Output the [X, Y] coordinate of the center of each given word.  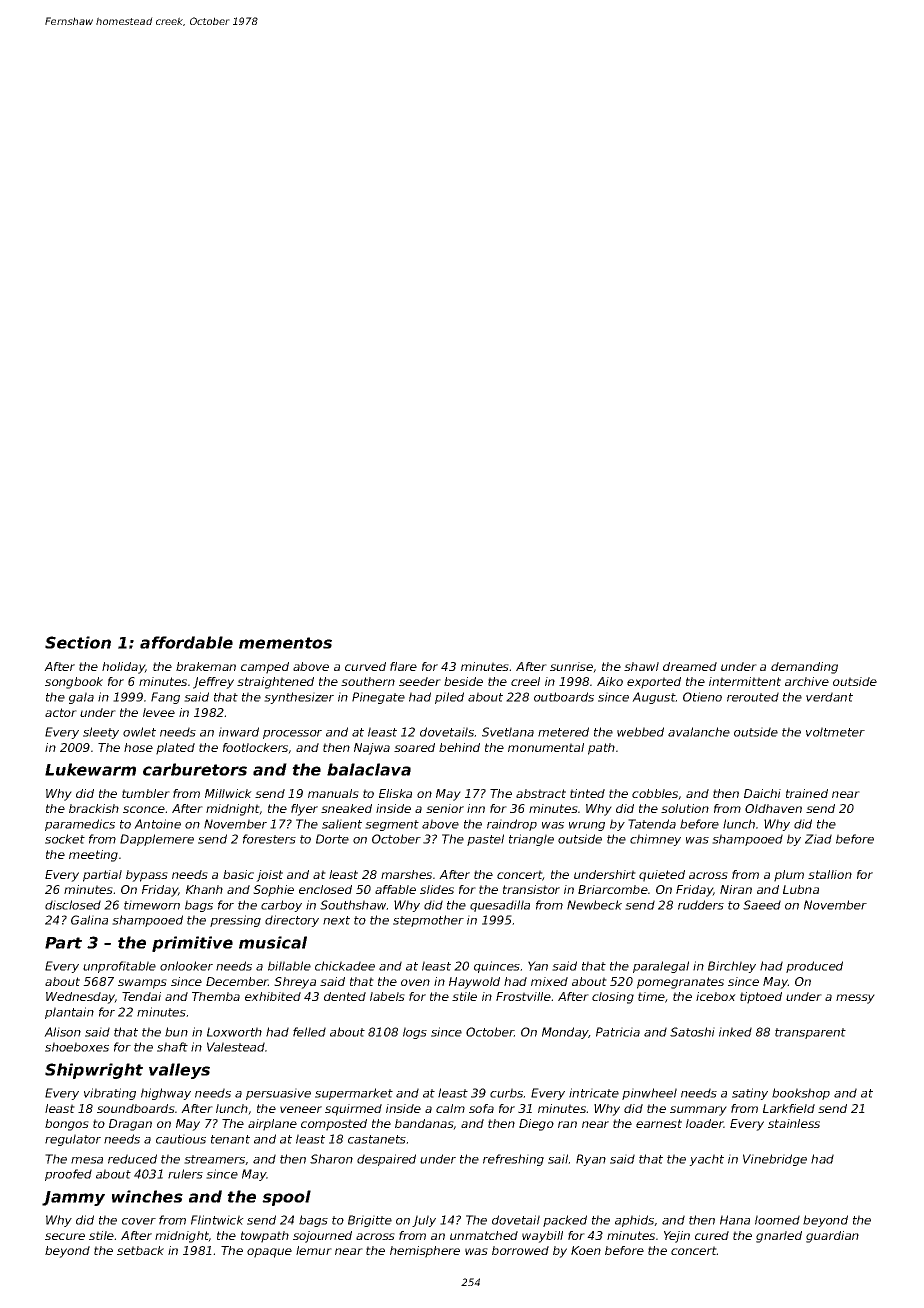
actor [61, 712]
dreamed [690, 666]
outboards [564, 697]
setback [140, 1250]
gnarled [779, 1237]
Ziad [818, 839]
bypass [147, 876]
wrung [587, 826]
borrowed [520, 1250]
